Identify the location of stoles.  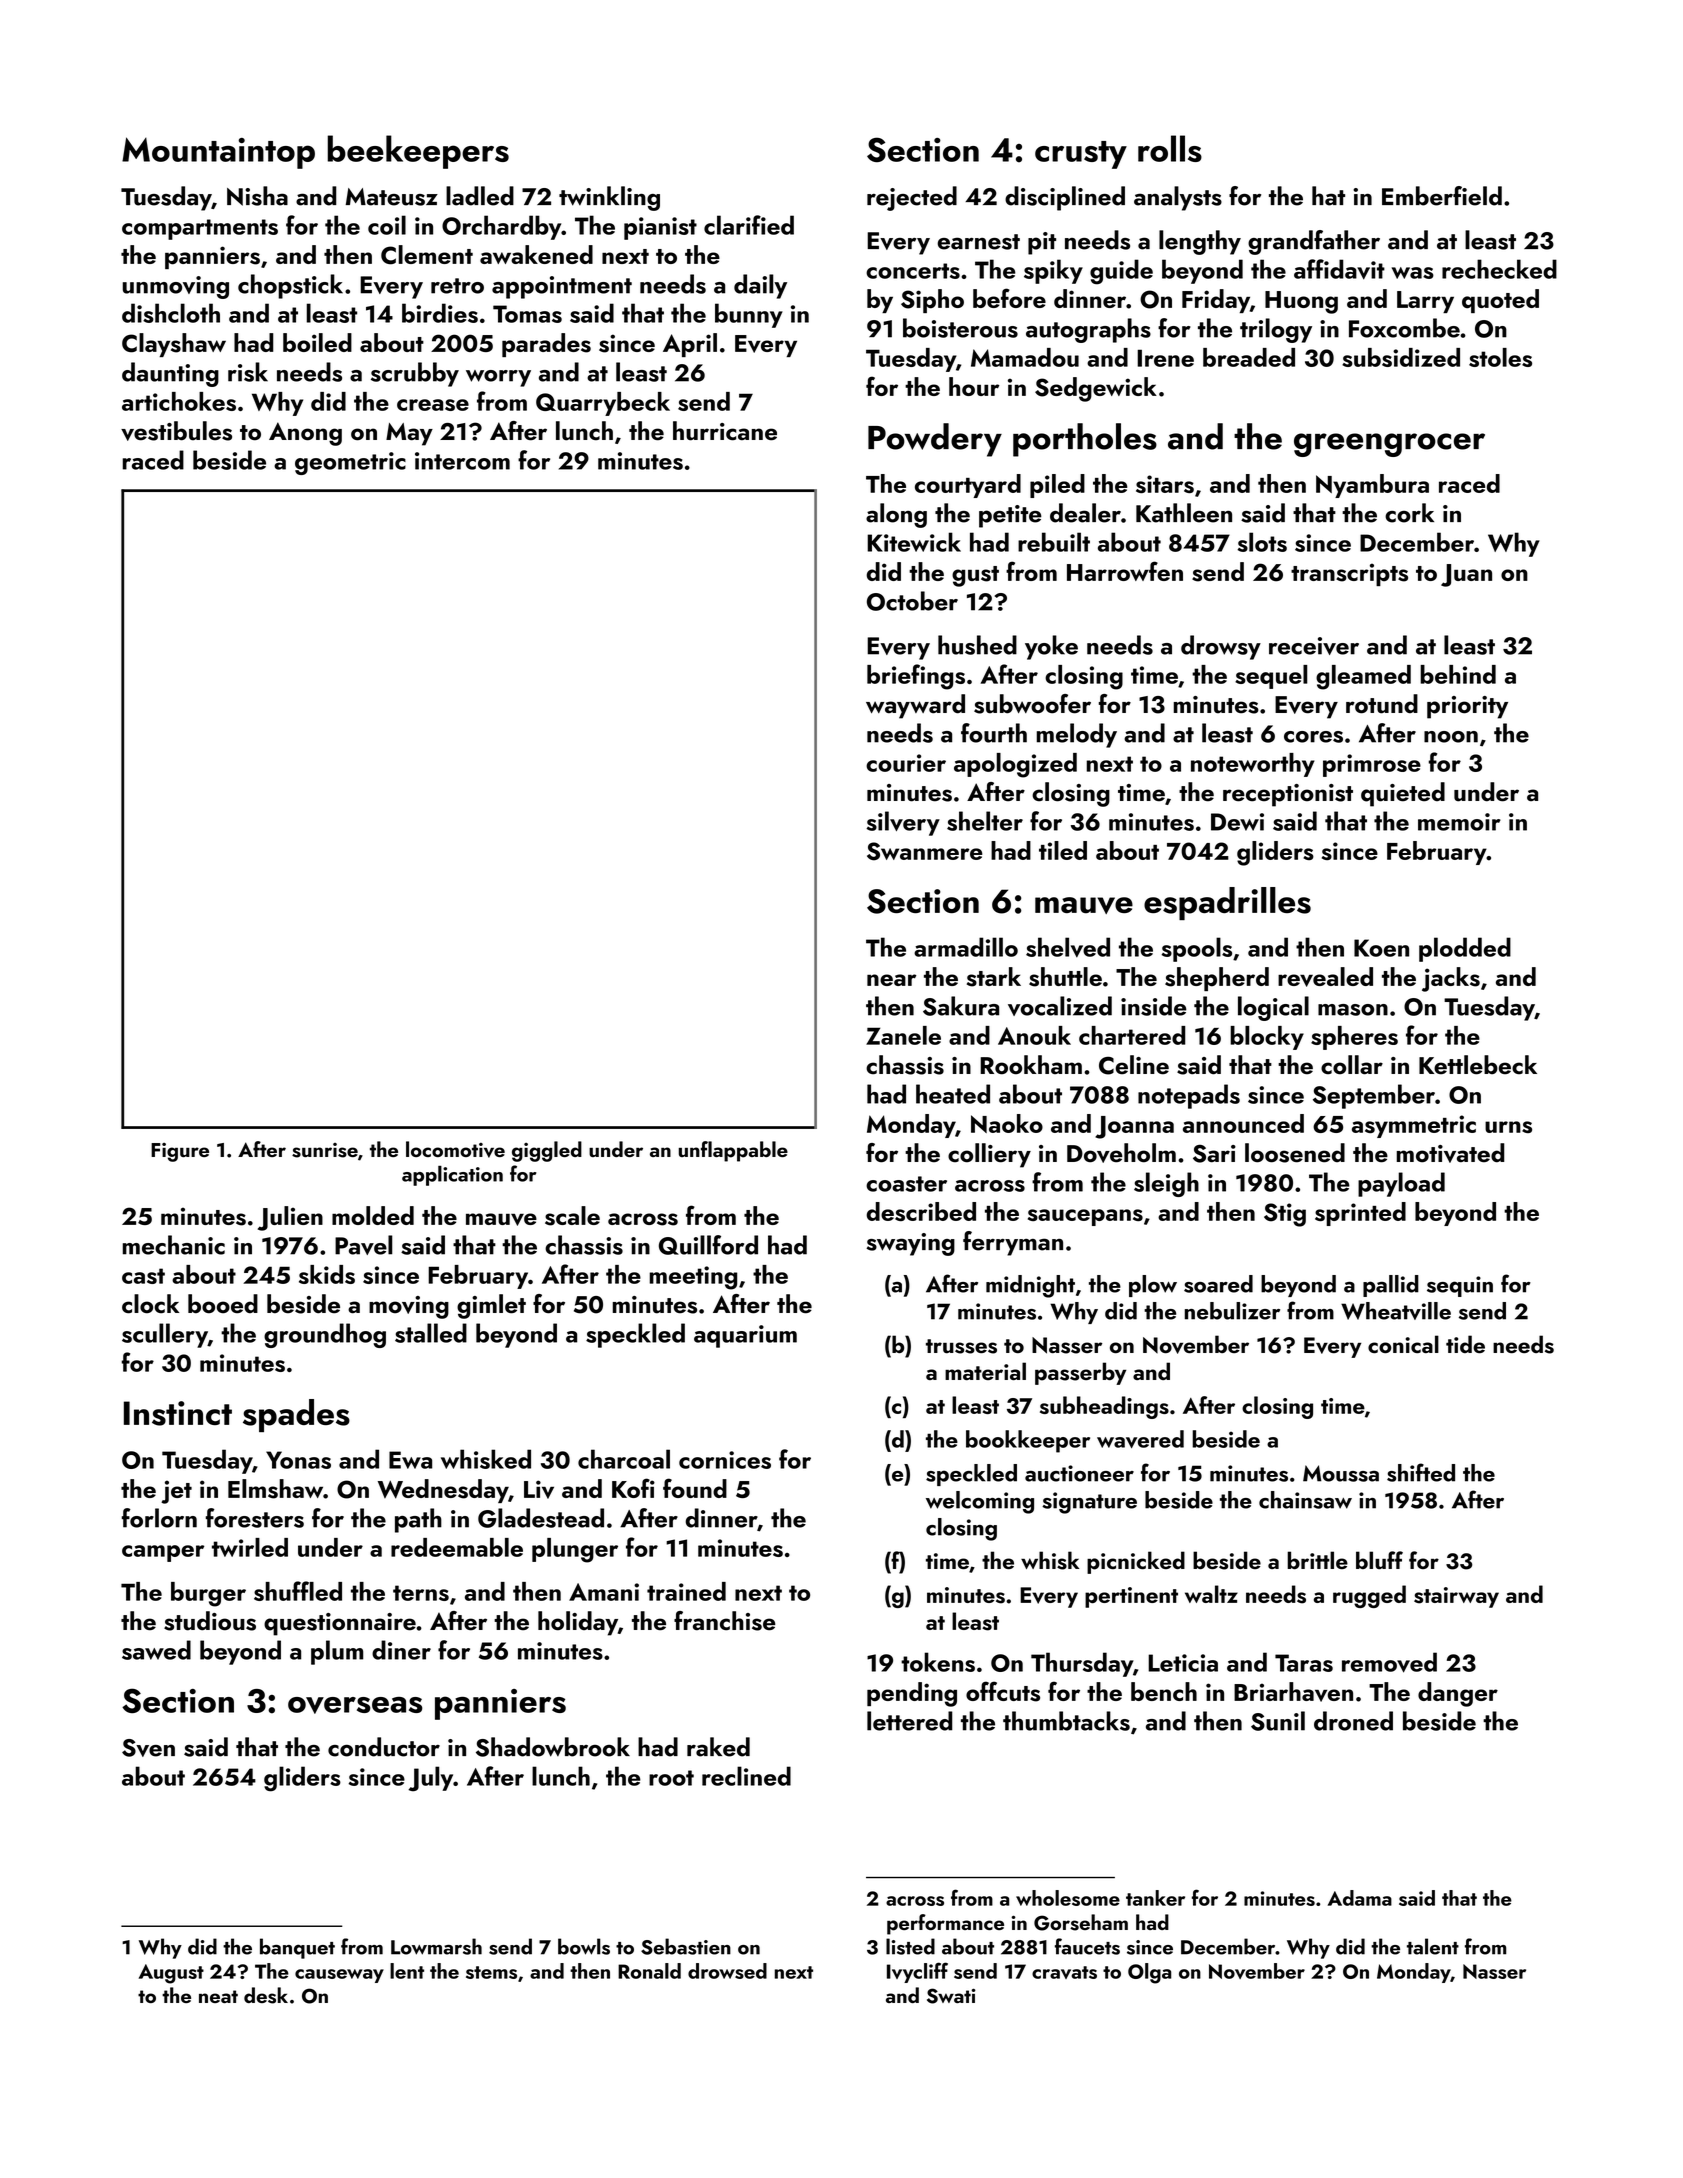
(1500, 357).
